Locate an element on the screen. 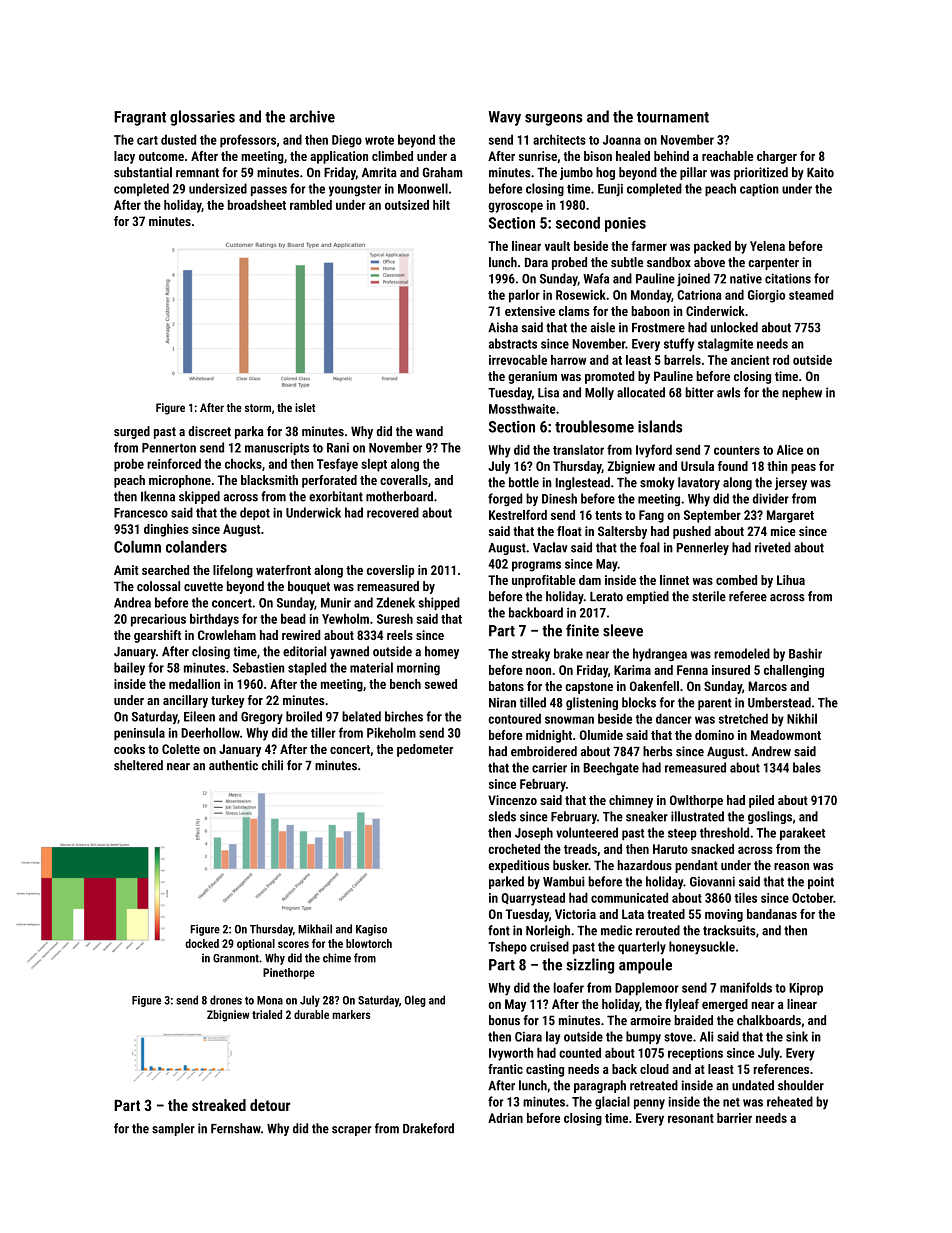  hilt is located at coordinates (441, 205).
